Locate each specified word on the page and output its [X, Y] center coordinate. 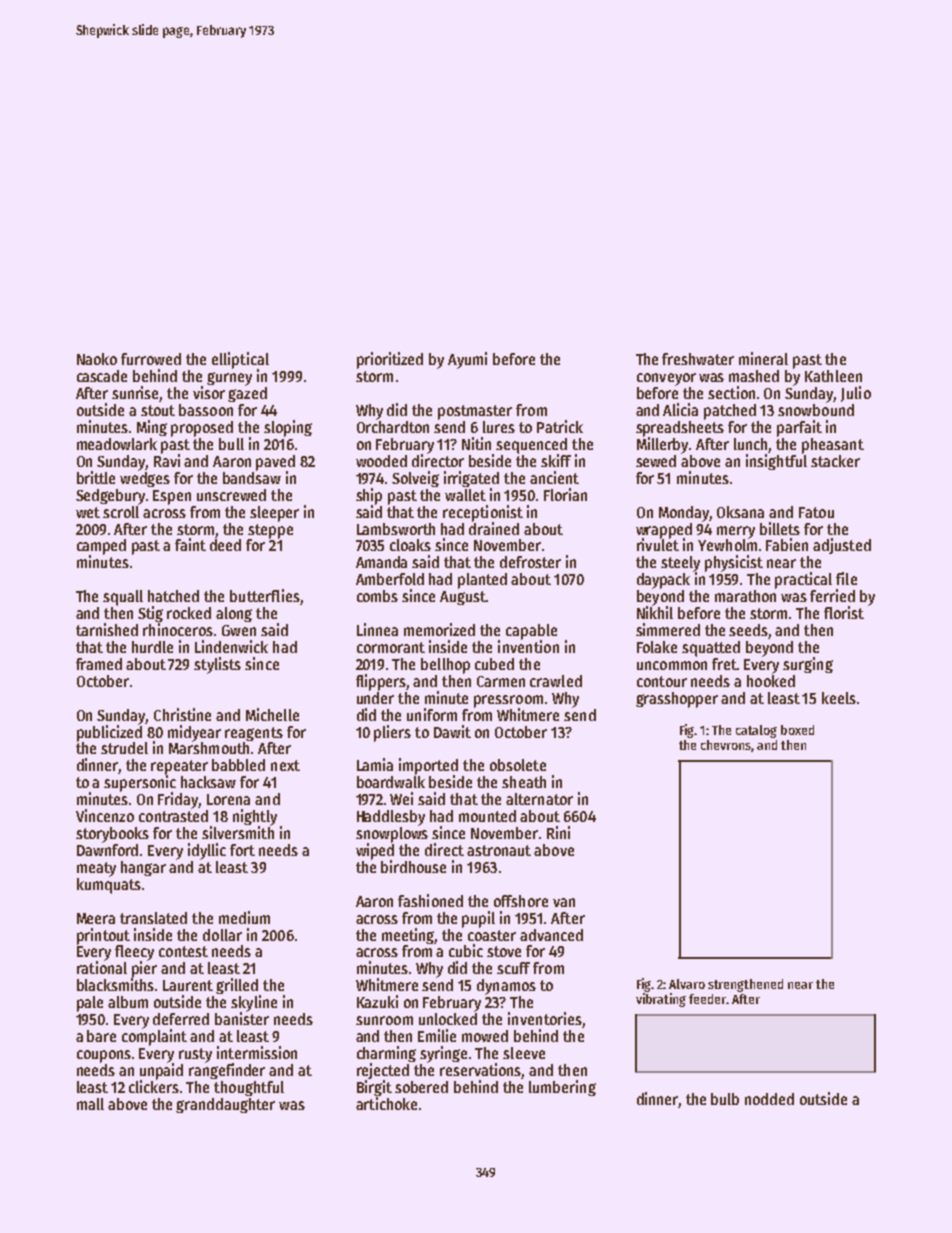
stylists [217, 665]
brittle [96, 477]
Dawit [452, 731]
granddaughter [225, 1105]
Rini [558, 832]
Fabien [787, 544]
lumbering [562, 1088]
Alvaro [687, 984]
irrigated [471, 479]
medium [244, 917]
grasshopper [677, 700]
